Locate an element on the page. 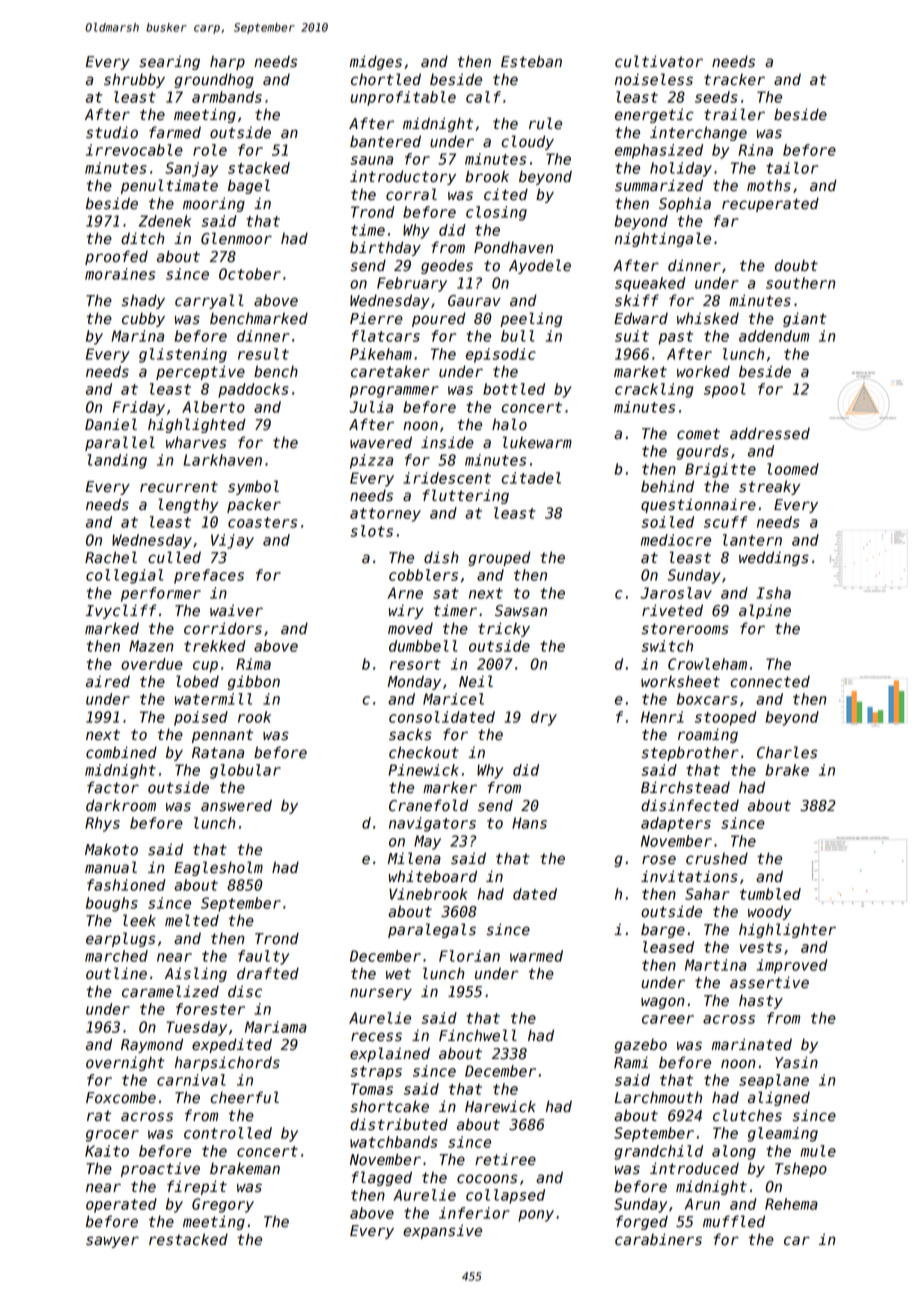 Image resolution: width=924 pixels, height=1308 pixels. connected is located at coordinates (770, 682).
